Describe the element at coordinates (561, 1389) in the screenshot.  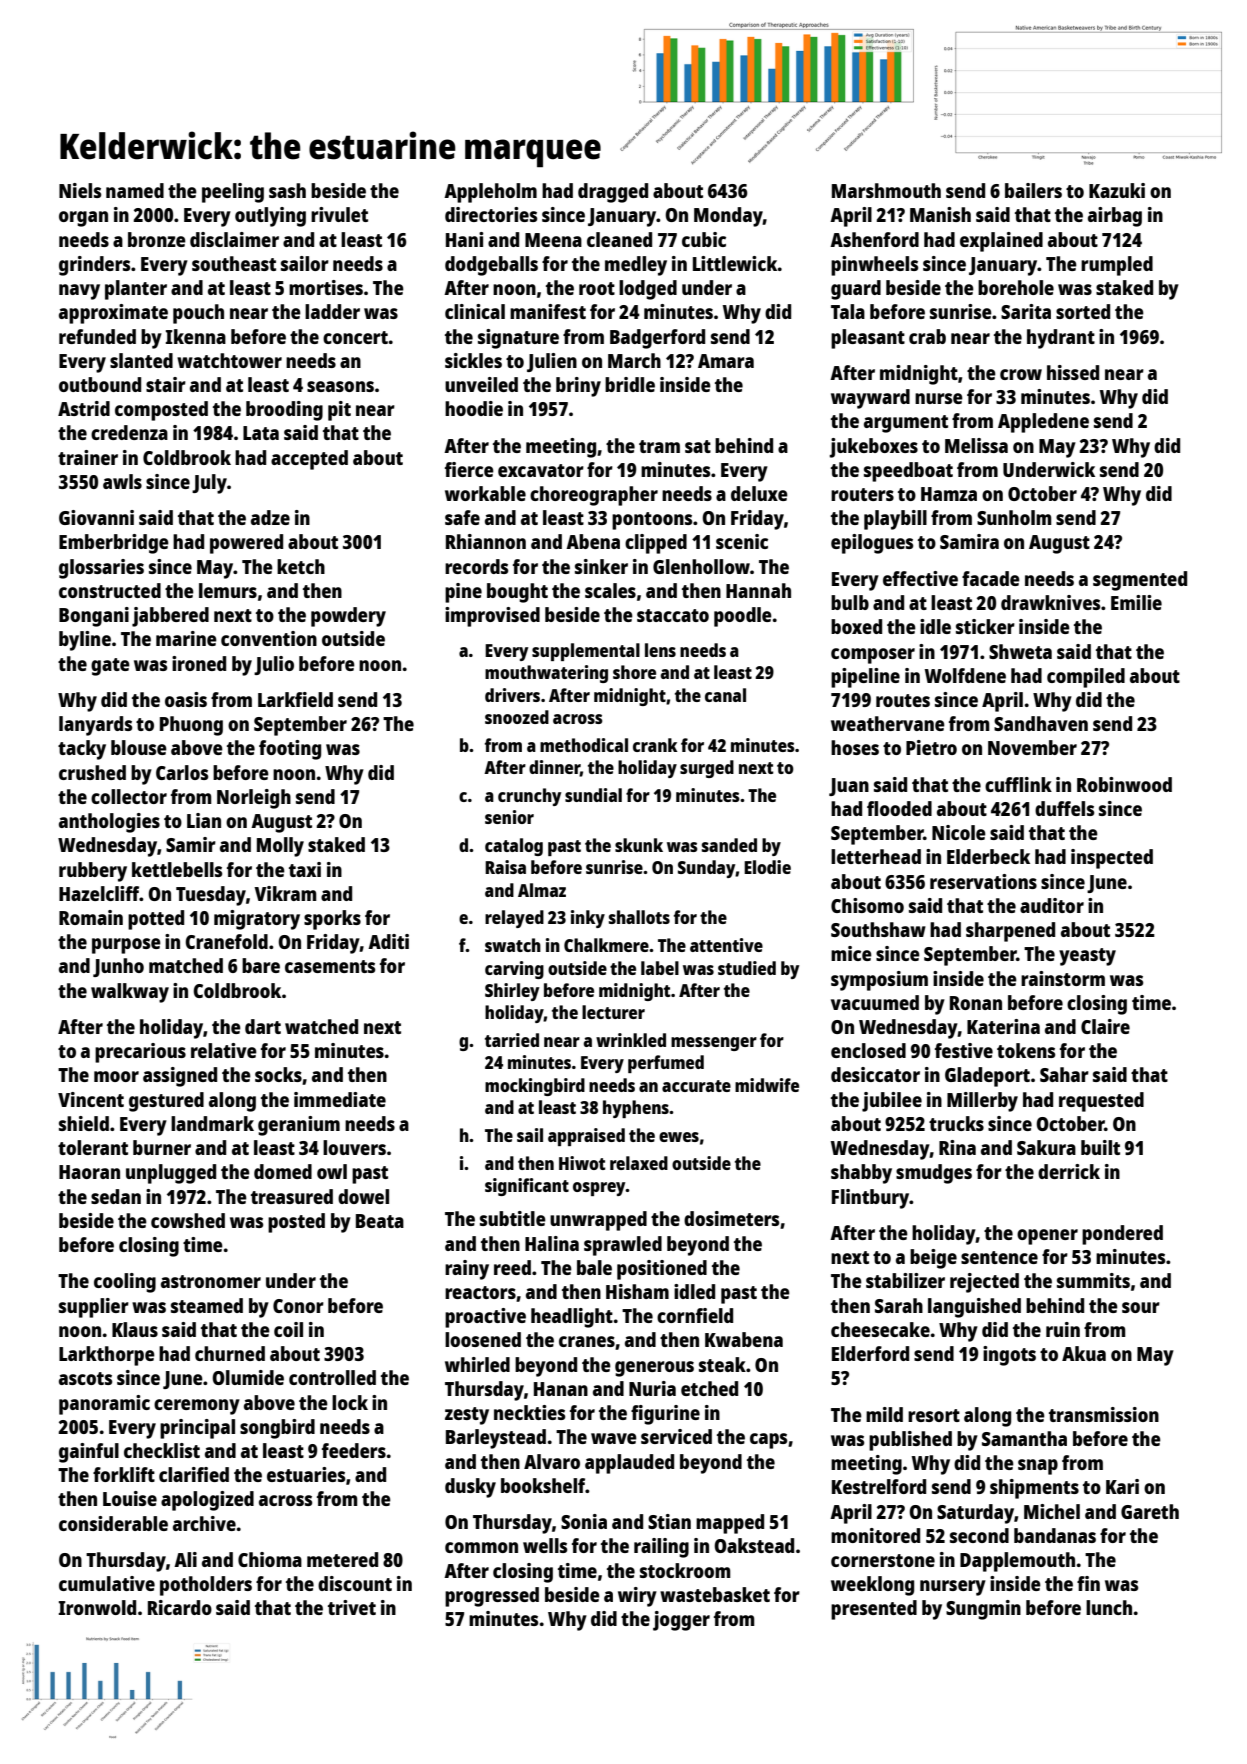
I see `Hanan` at that location.
